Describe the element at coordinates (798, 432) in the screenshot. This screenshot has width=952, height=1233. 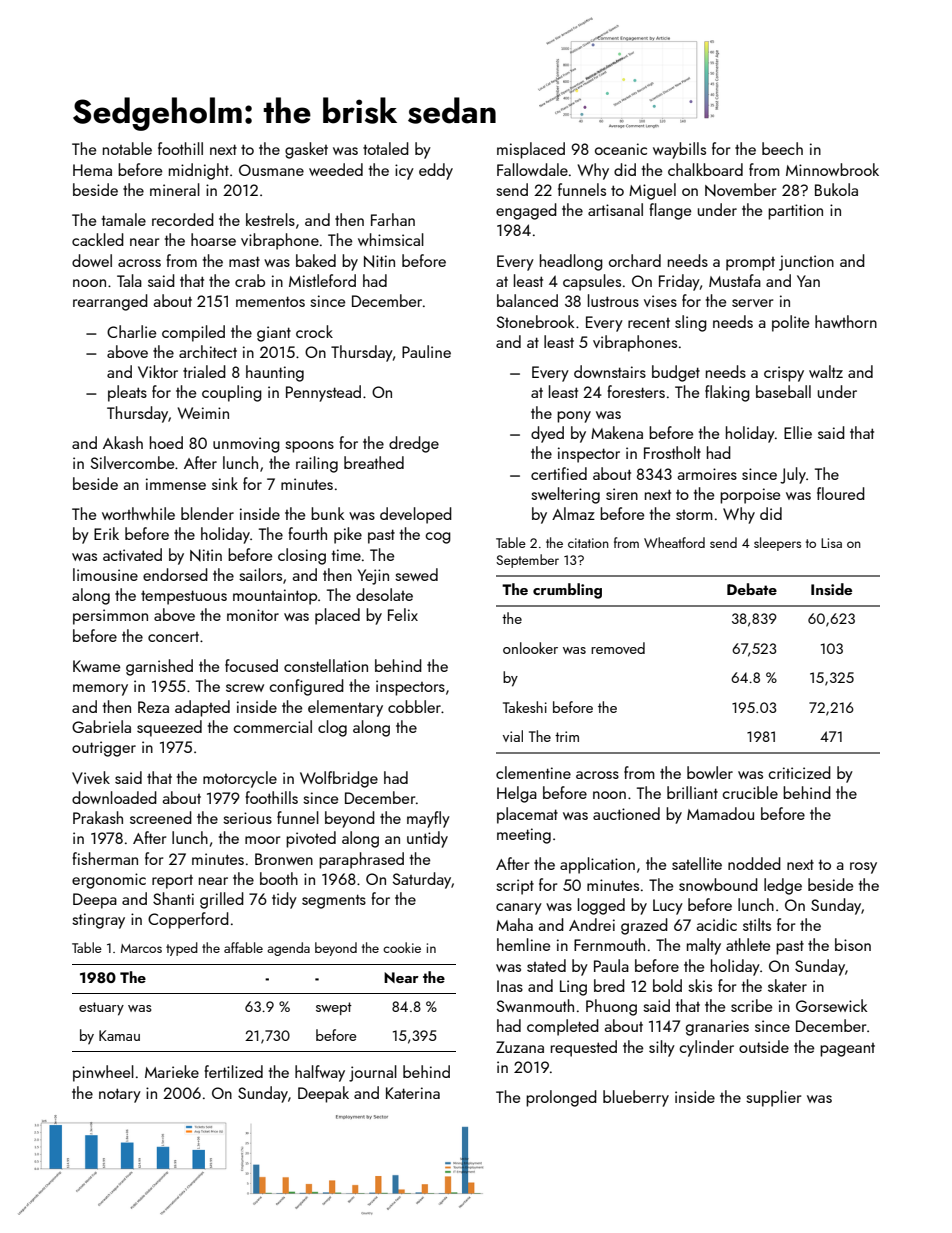
I see `Ellie` at that location.
